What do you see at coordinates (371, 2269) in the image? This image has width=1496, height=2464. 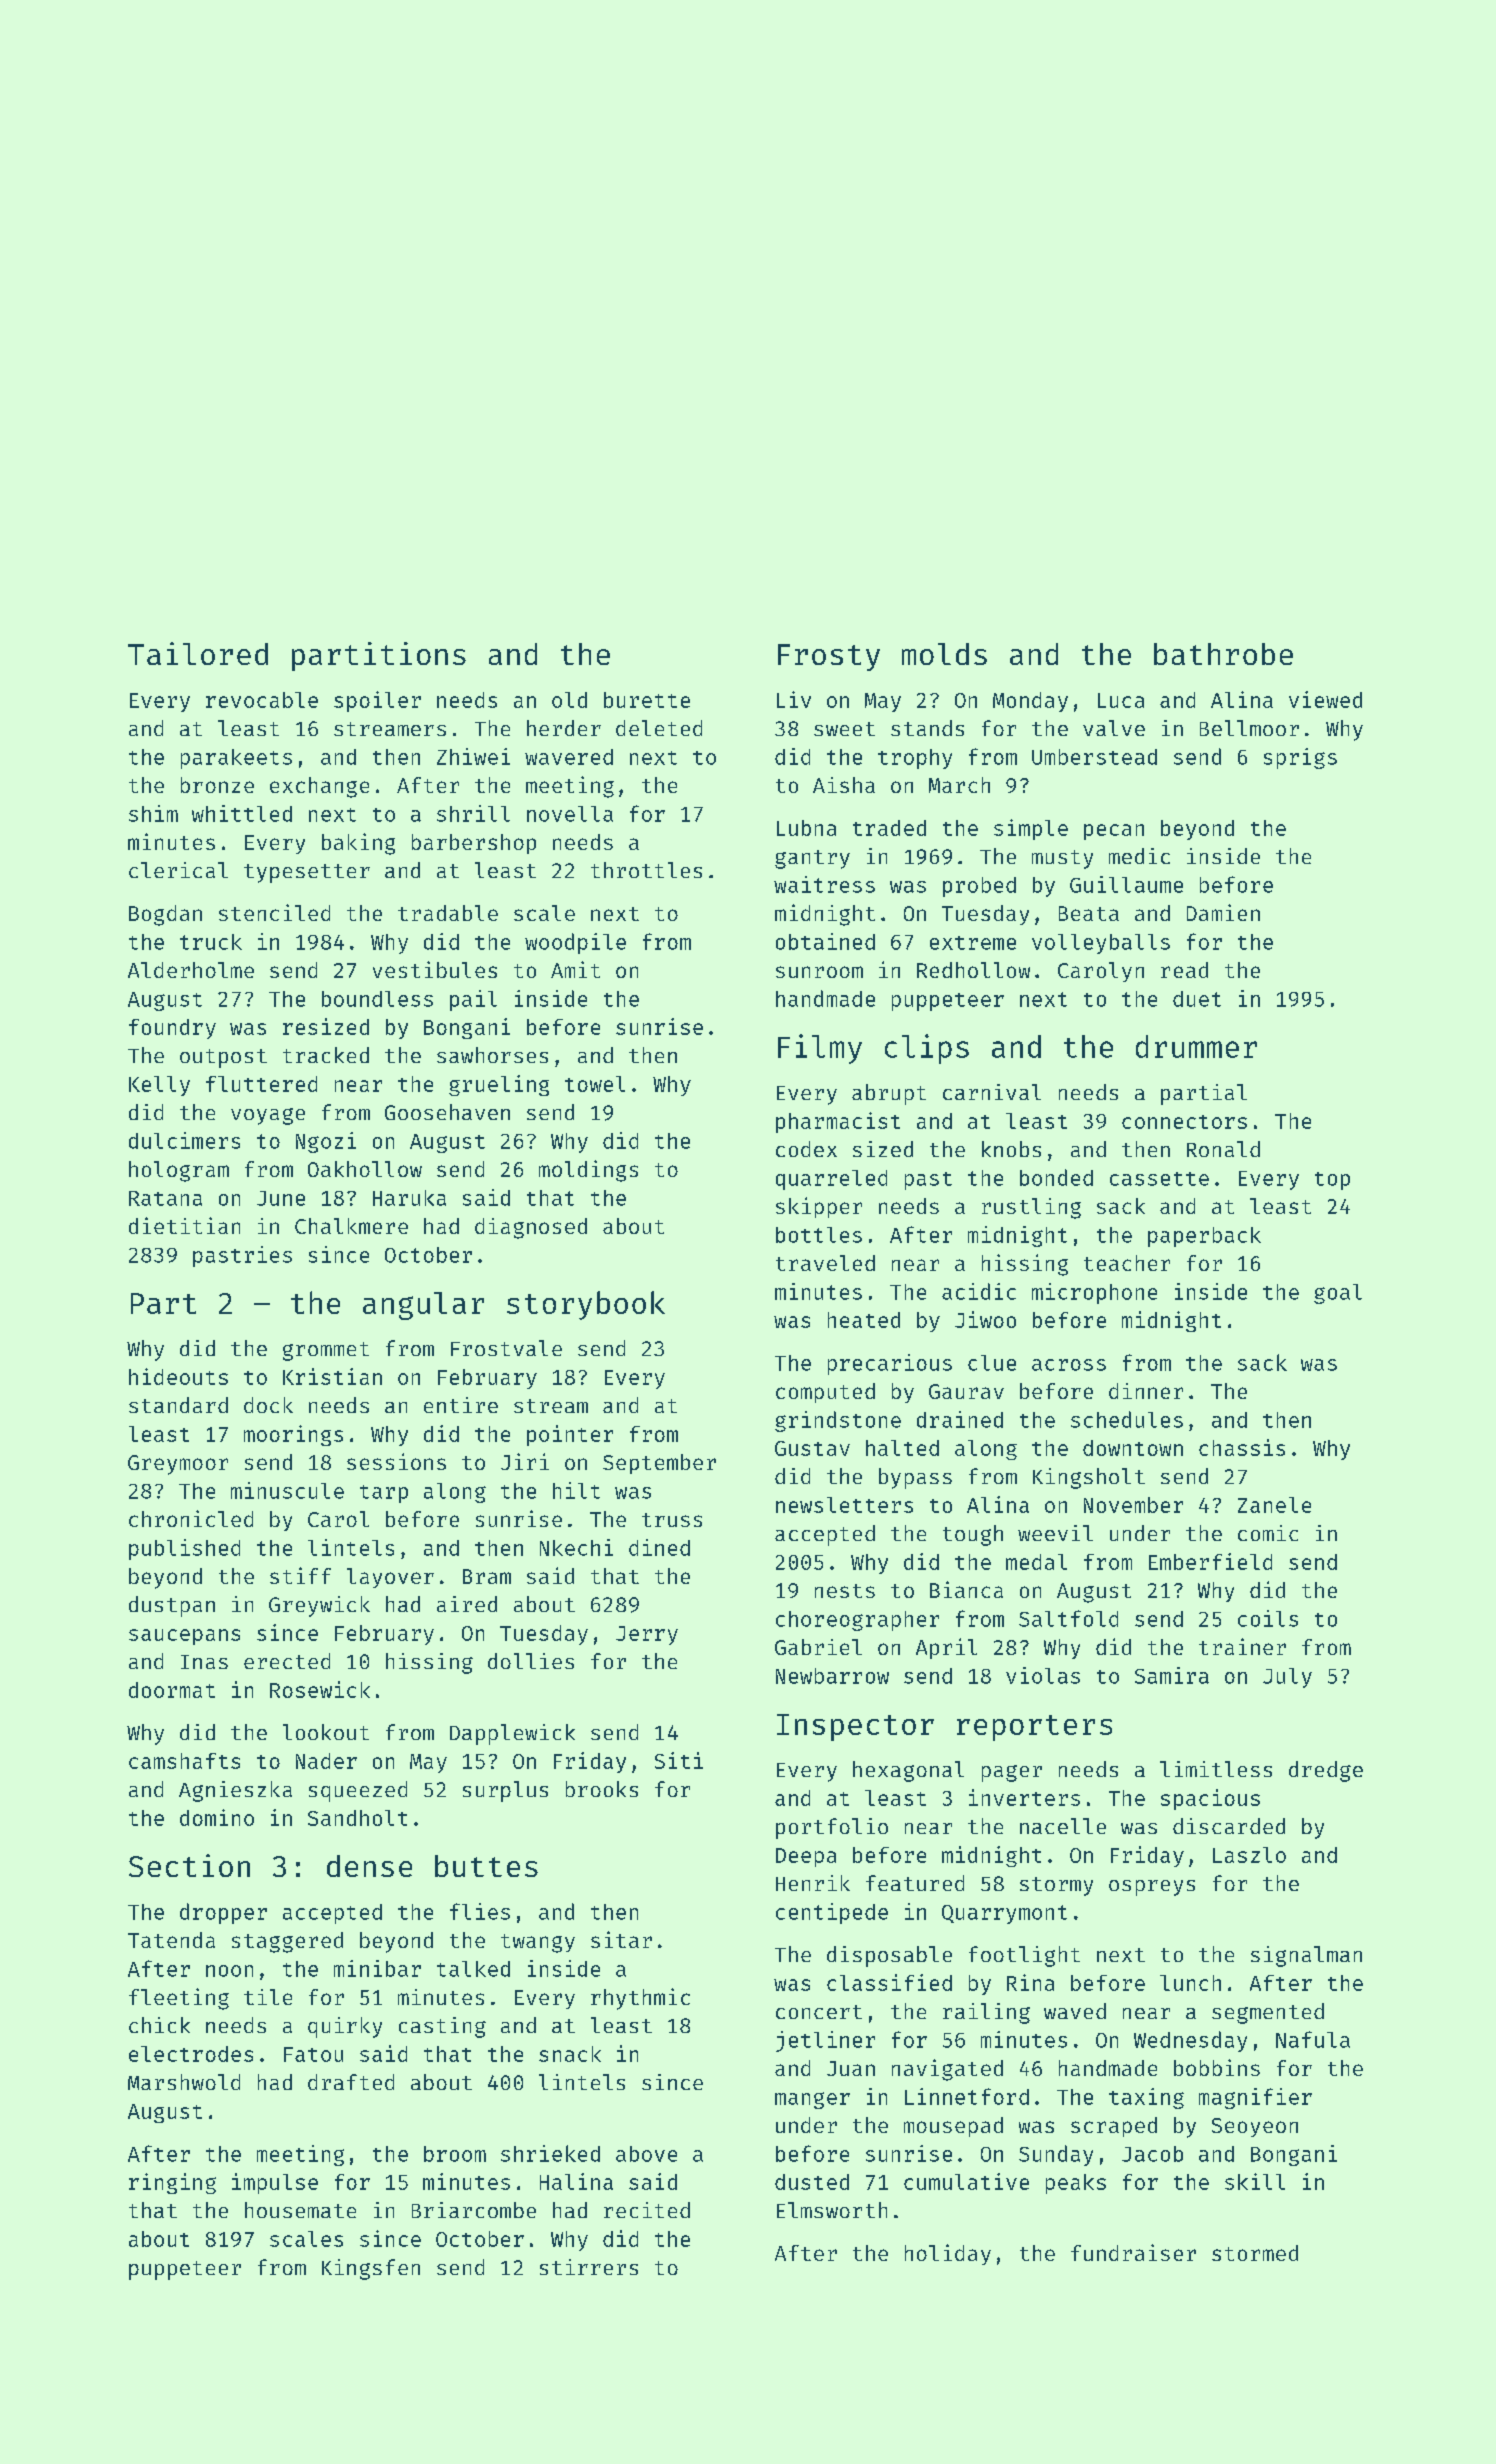 I see `Kingsfen` at bounding box center [371, 2269].
